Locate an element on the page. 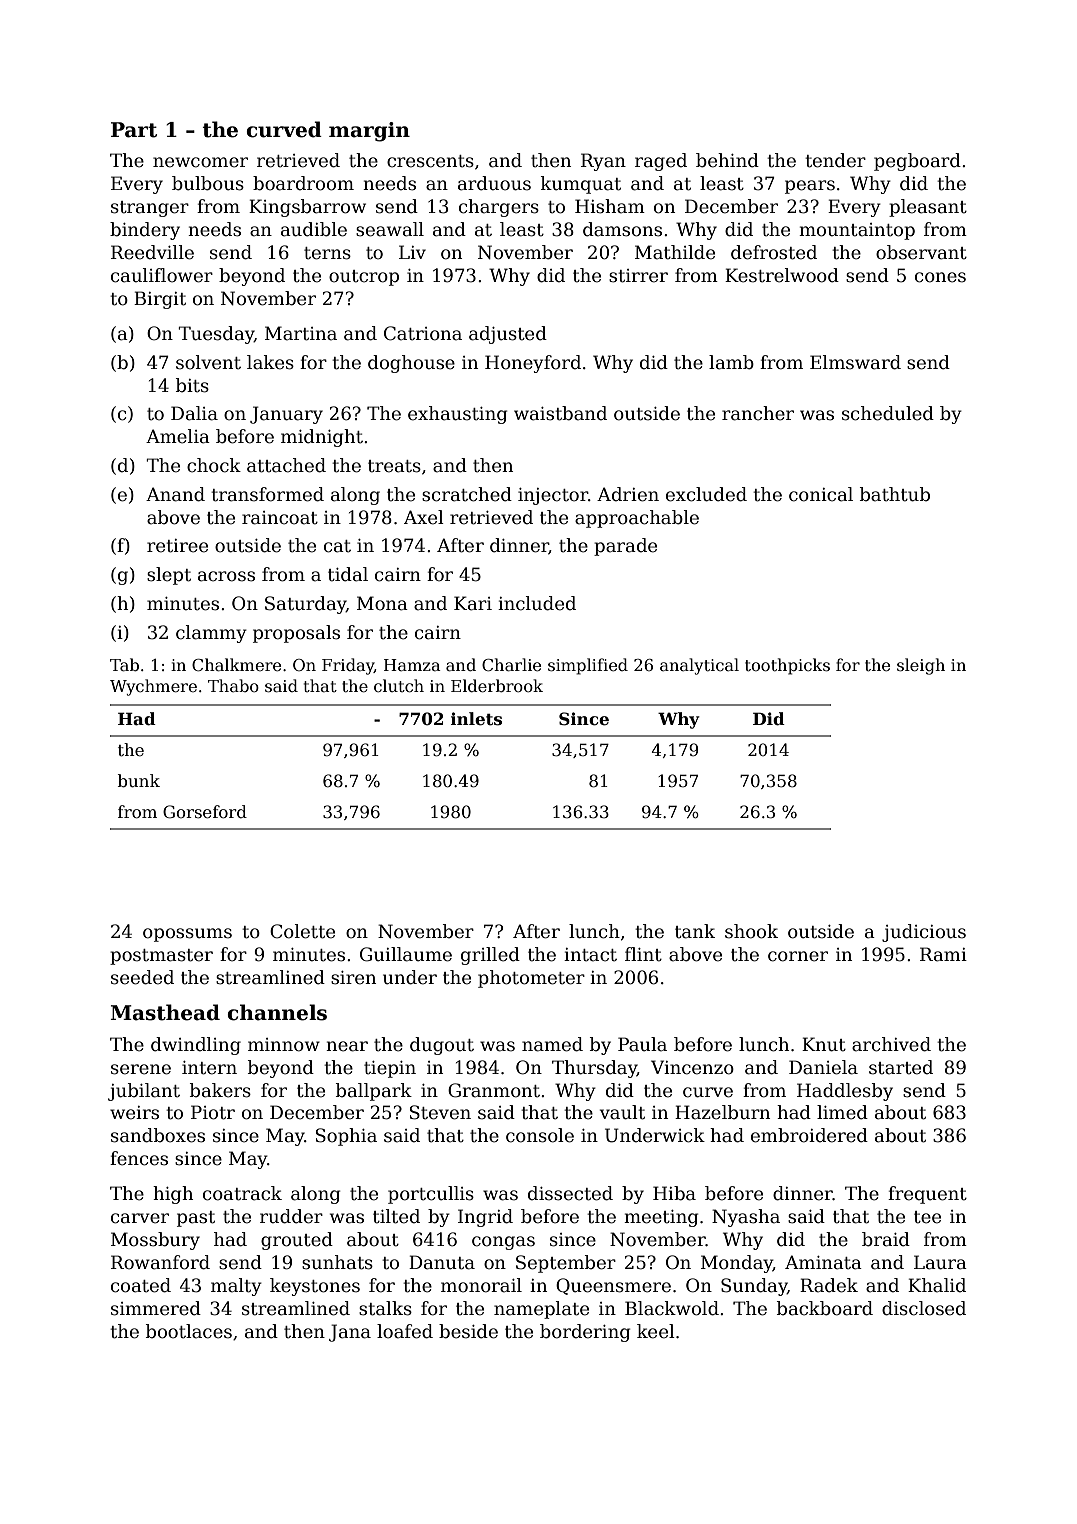  inlets is located at coordinates (476, 719).
